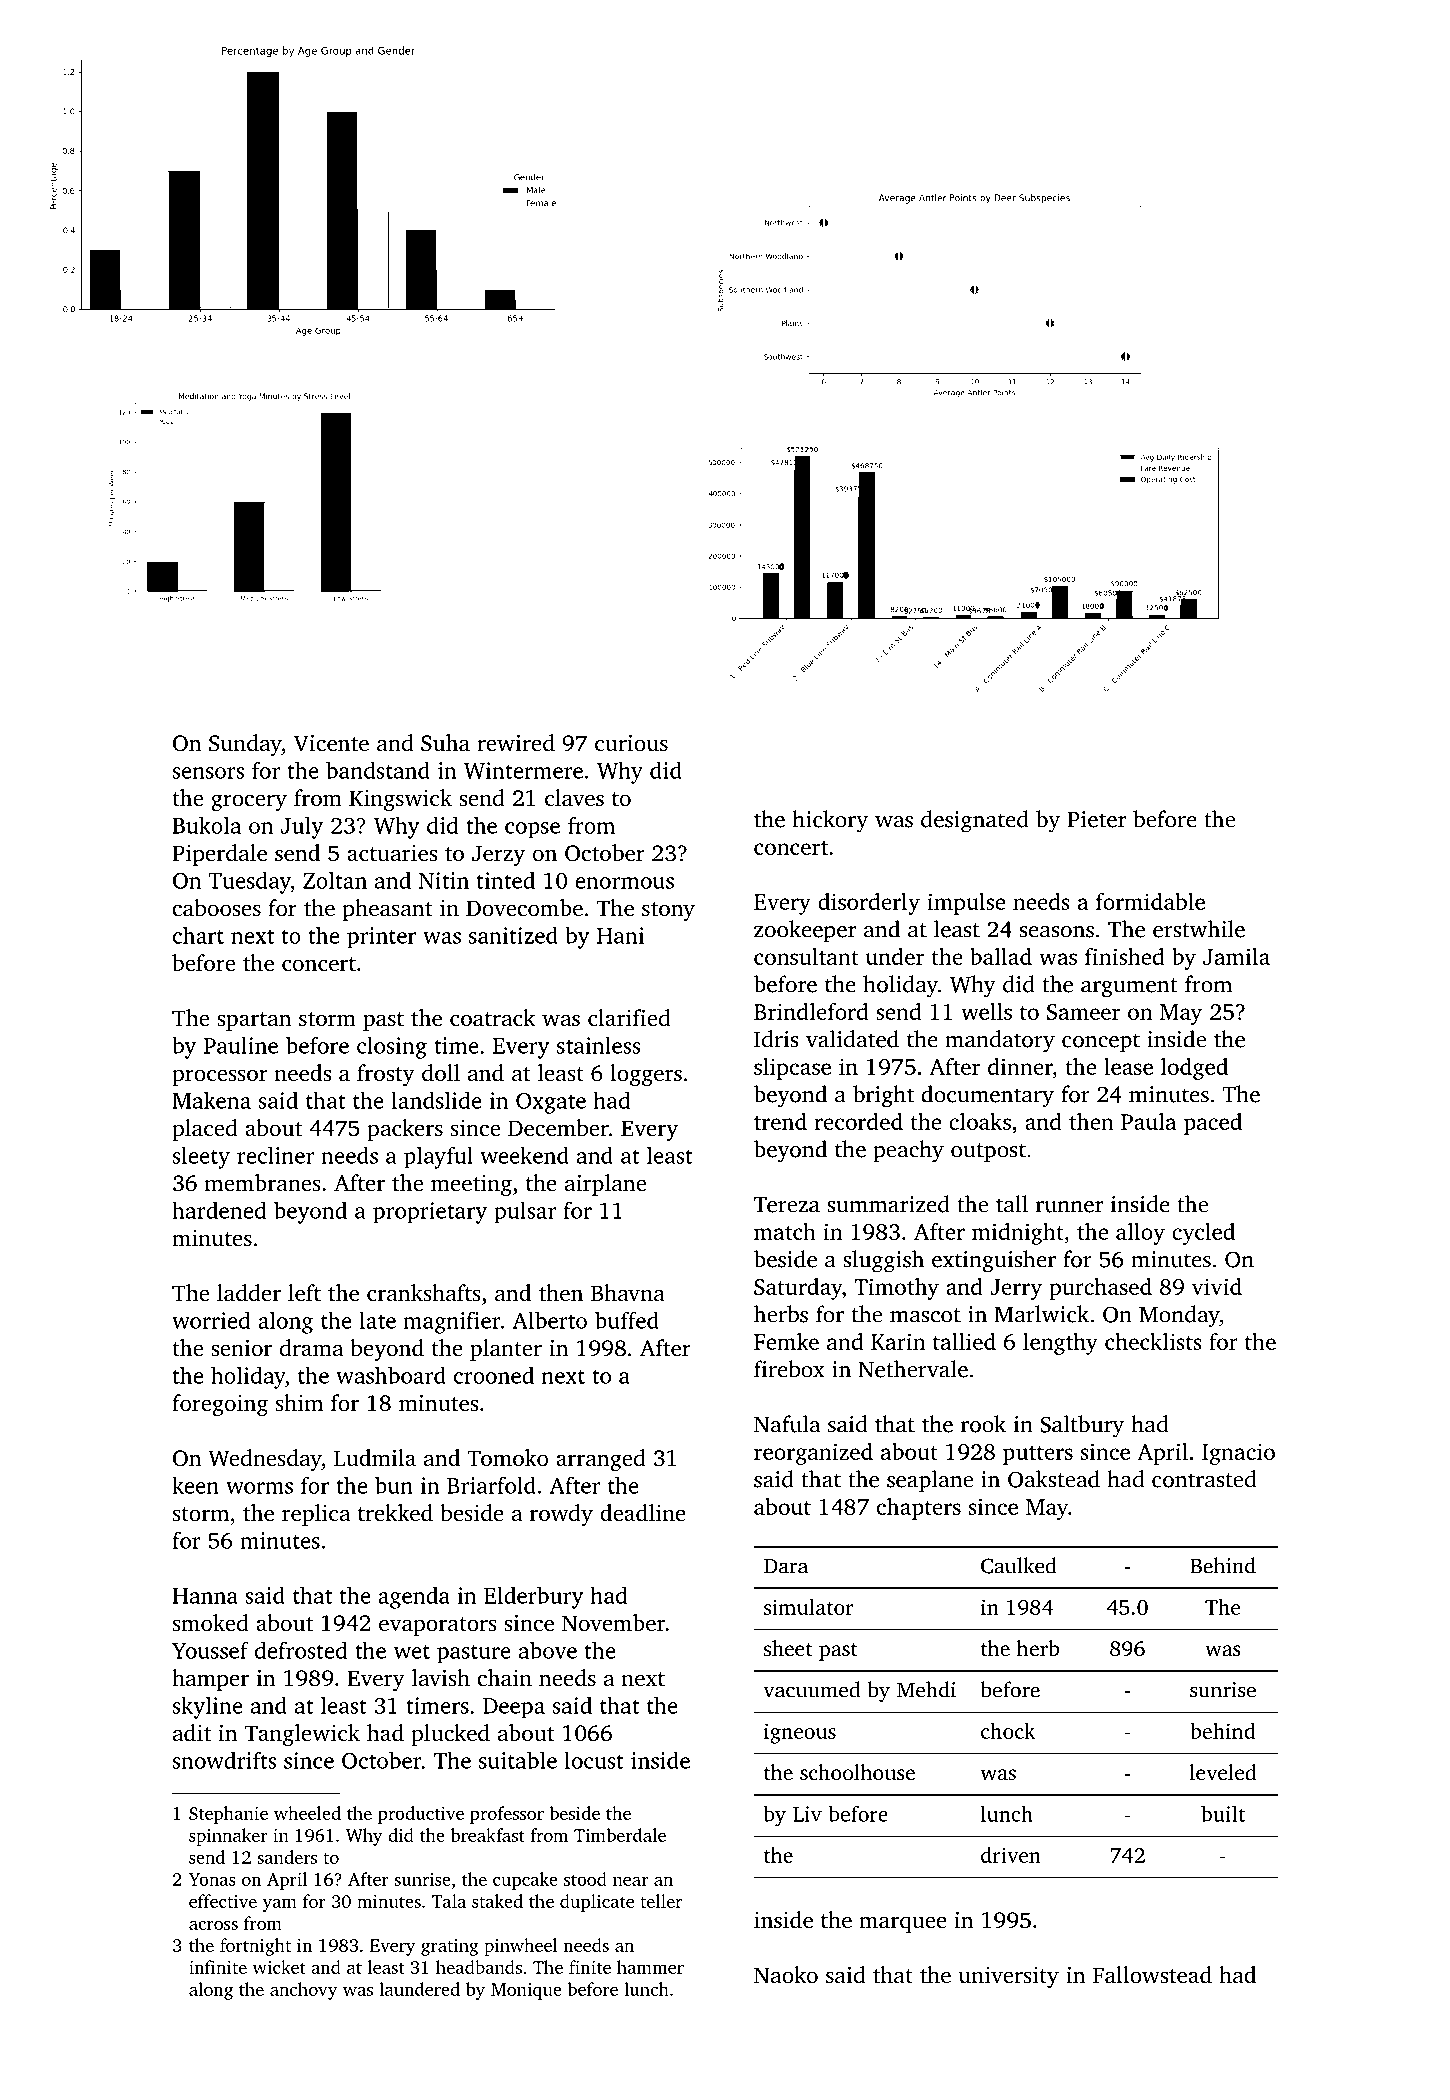 This screenshot has height=2100, width=1450. Describe the element at coordinates (627, 1320) in the screenshot. I see `buffed` at that location.
